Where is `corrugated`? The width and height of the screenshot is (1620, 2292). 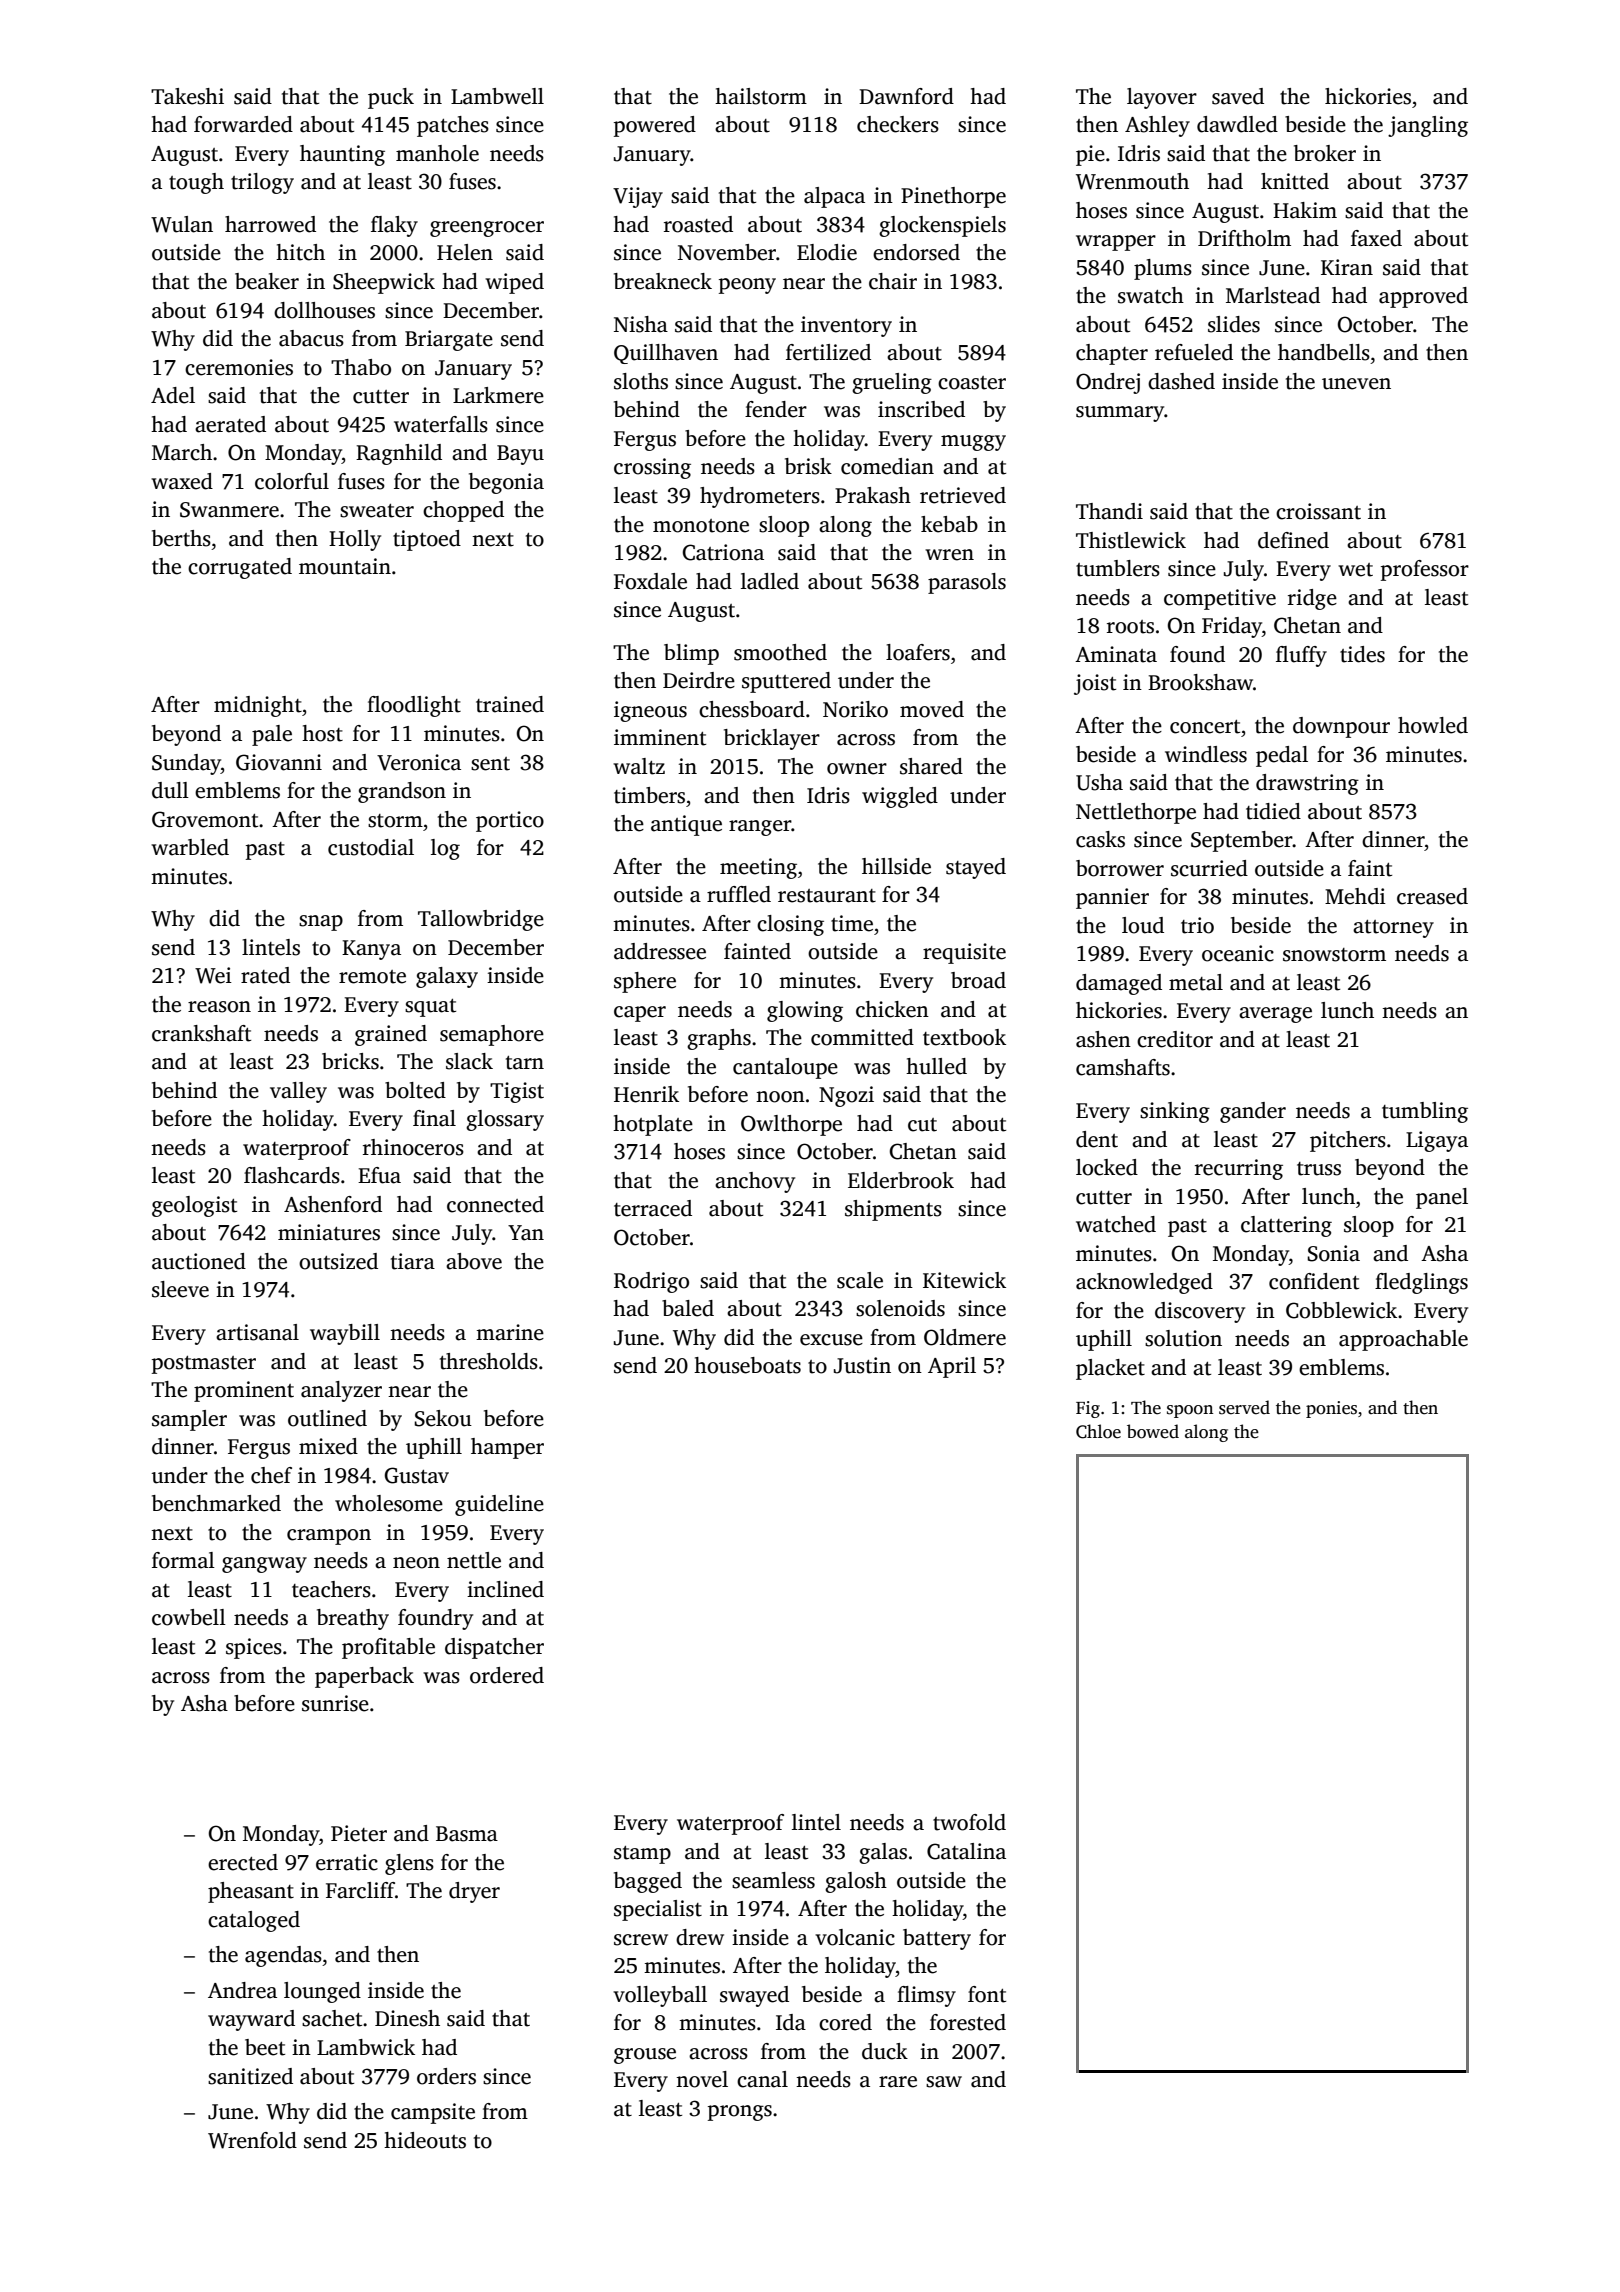 corrugated is located at coordinates (240, 568).
